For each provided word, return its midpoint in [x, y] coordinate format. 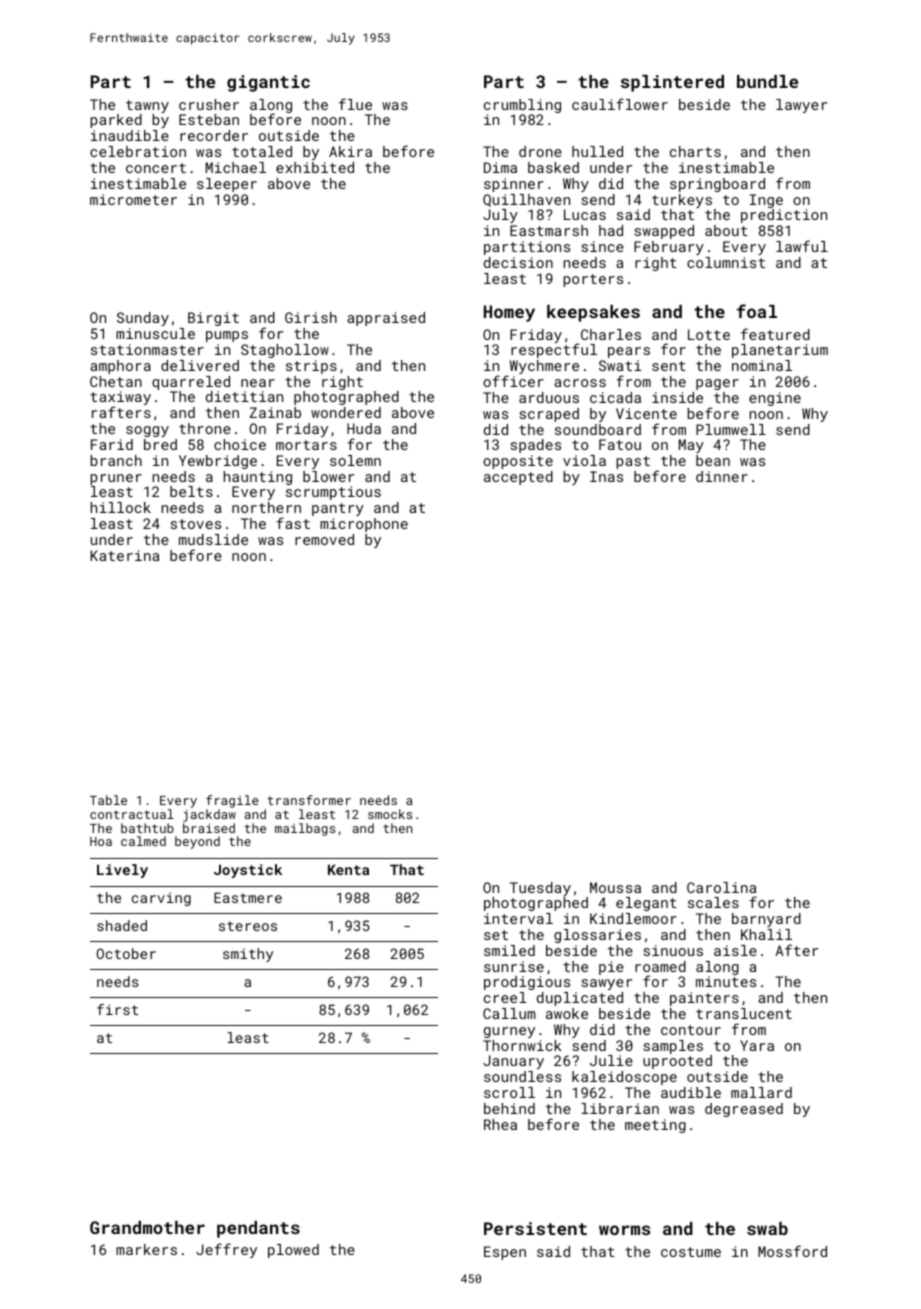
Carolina [721, 887]
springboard [717, 185]
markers [146, 1249]
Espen [505, 1253]
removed [324, 539]
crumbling [522, 106]
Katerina [125, 555]
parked [116, 121]
